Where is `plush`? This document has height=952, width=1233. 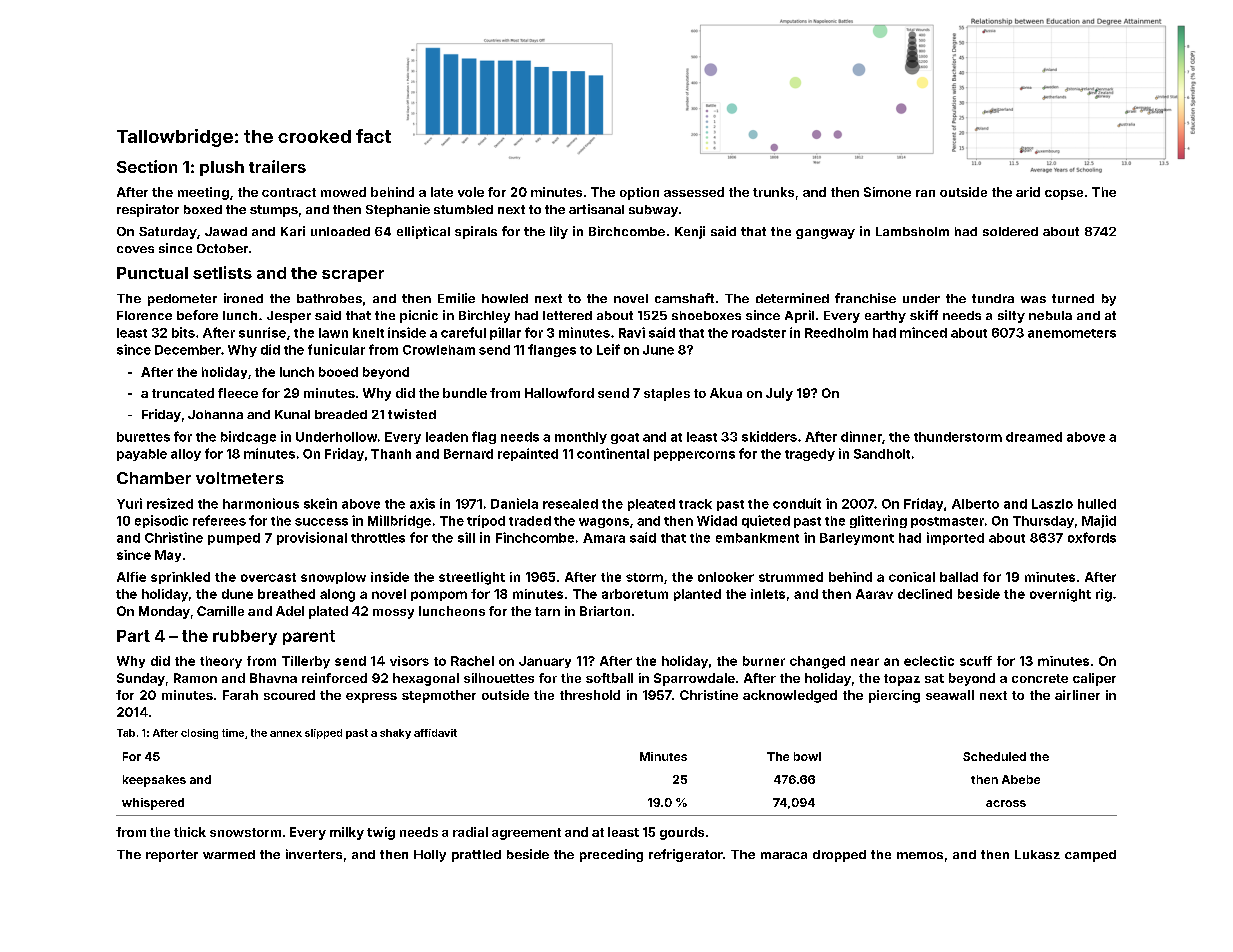 plush is located at coordinates (222, 168).
